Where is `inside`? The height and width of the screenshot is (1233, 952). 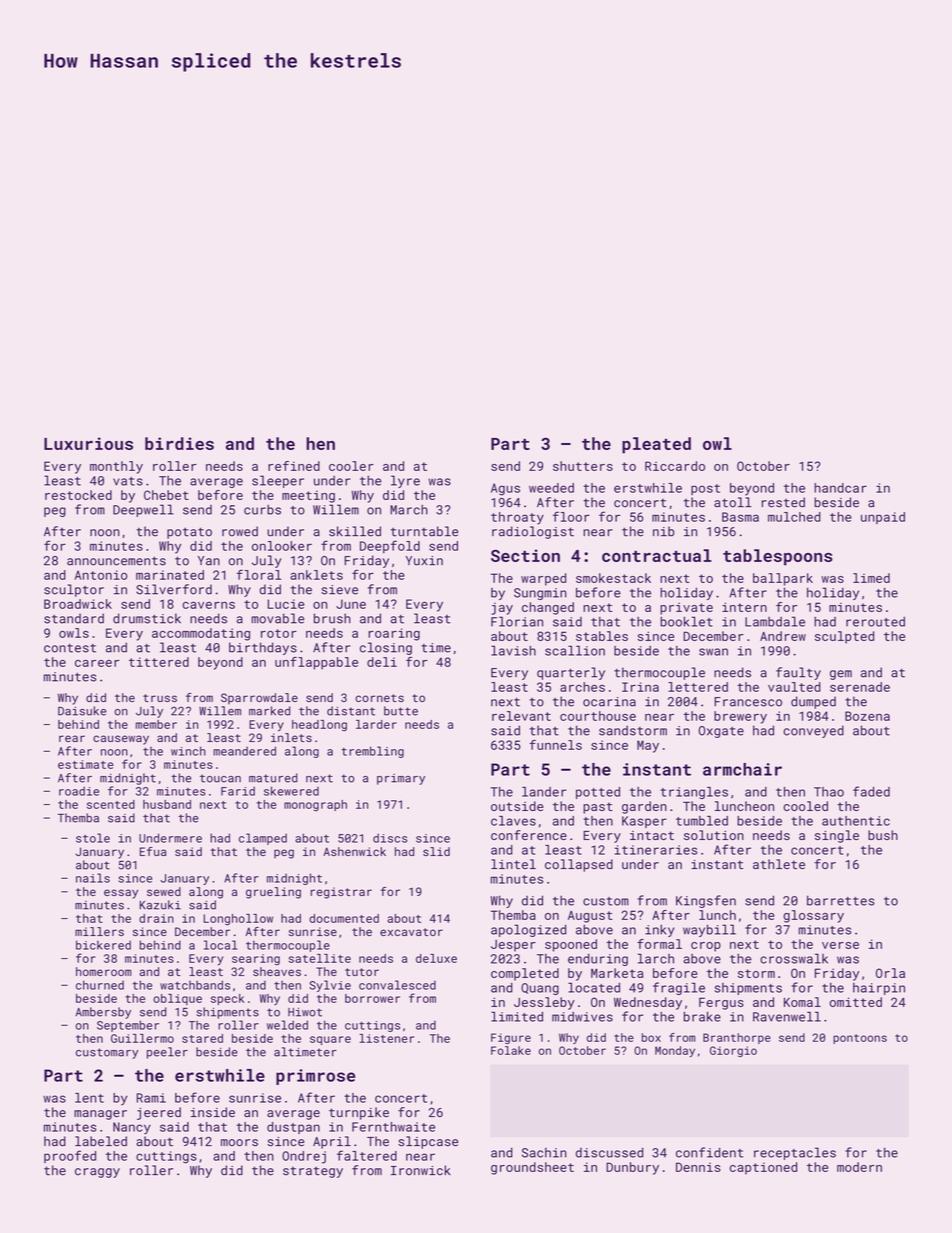
inside is located at coordinates (213, 1112).
